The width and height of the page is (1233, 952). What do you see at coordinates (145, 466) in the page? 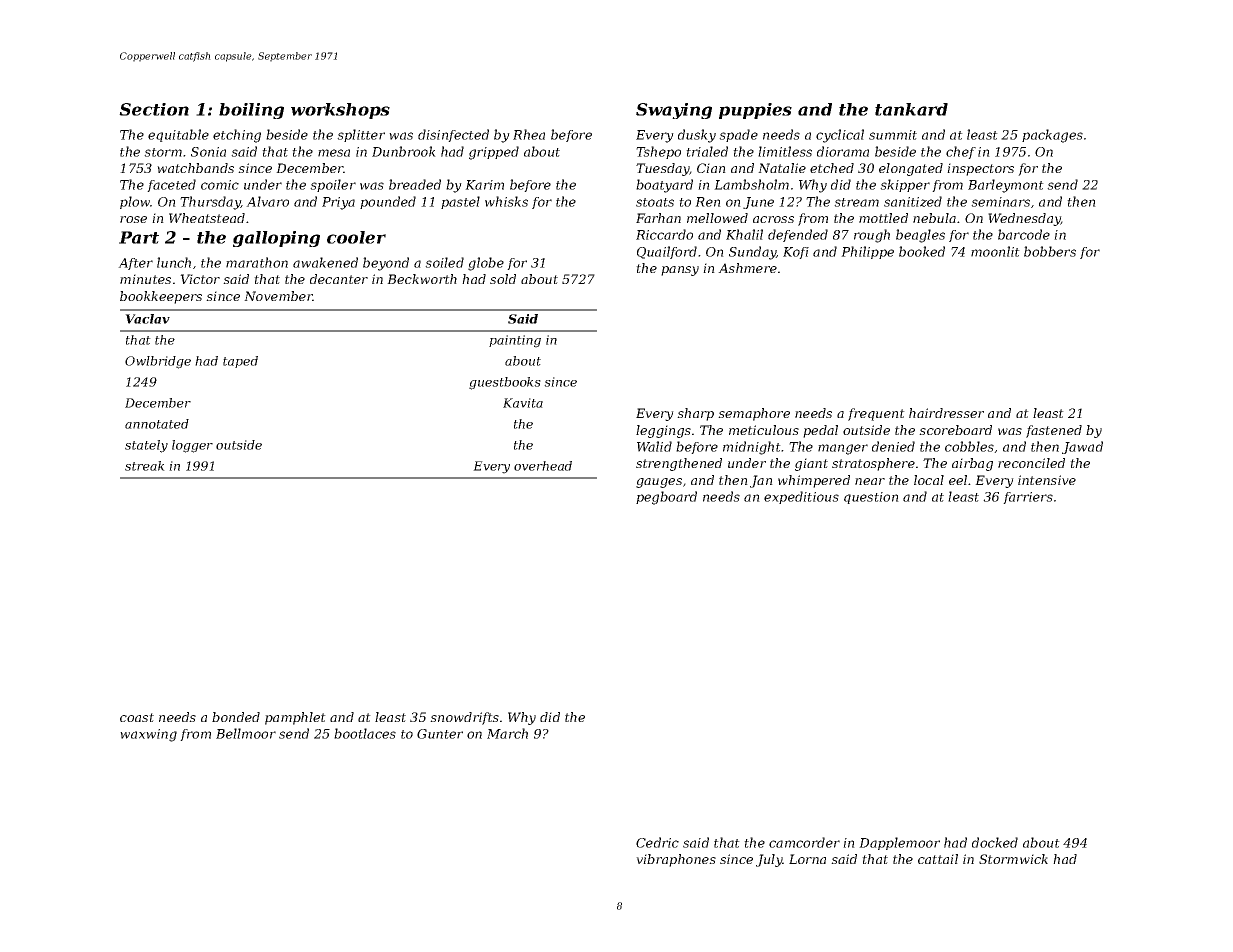
I see `streak` at bounding box center [145, 466].
